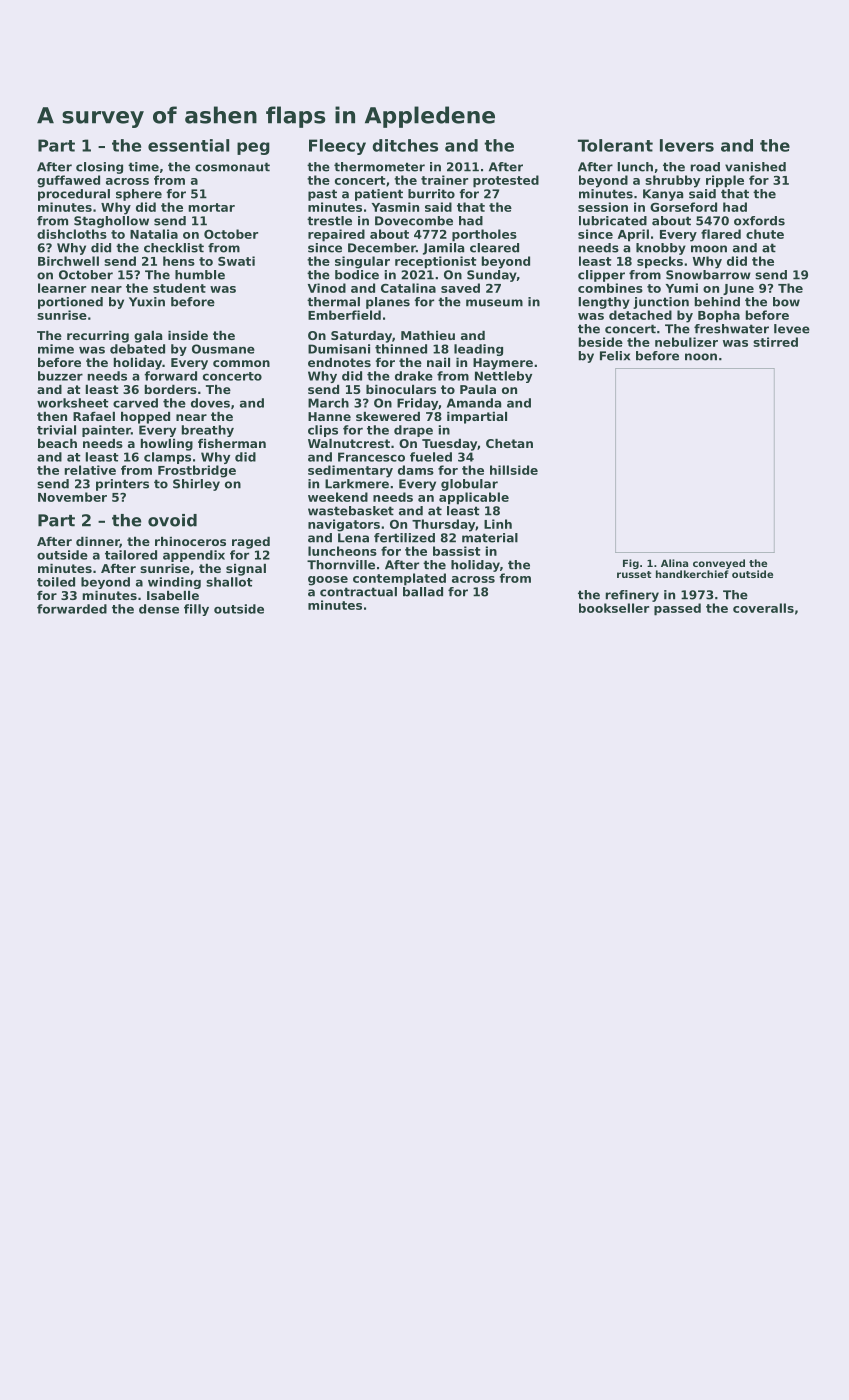 The width and height of the image is (849, 1400). Describe the element at coordinates (423, 592) in the image. I see `ballad` at that location.
